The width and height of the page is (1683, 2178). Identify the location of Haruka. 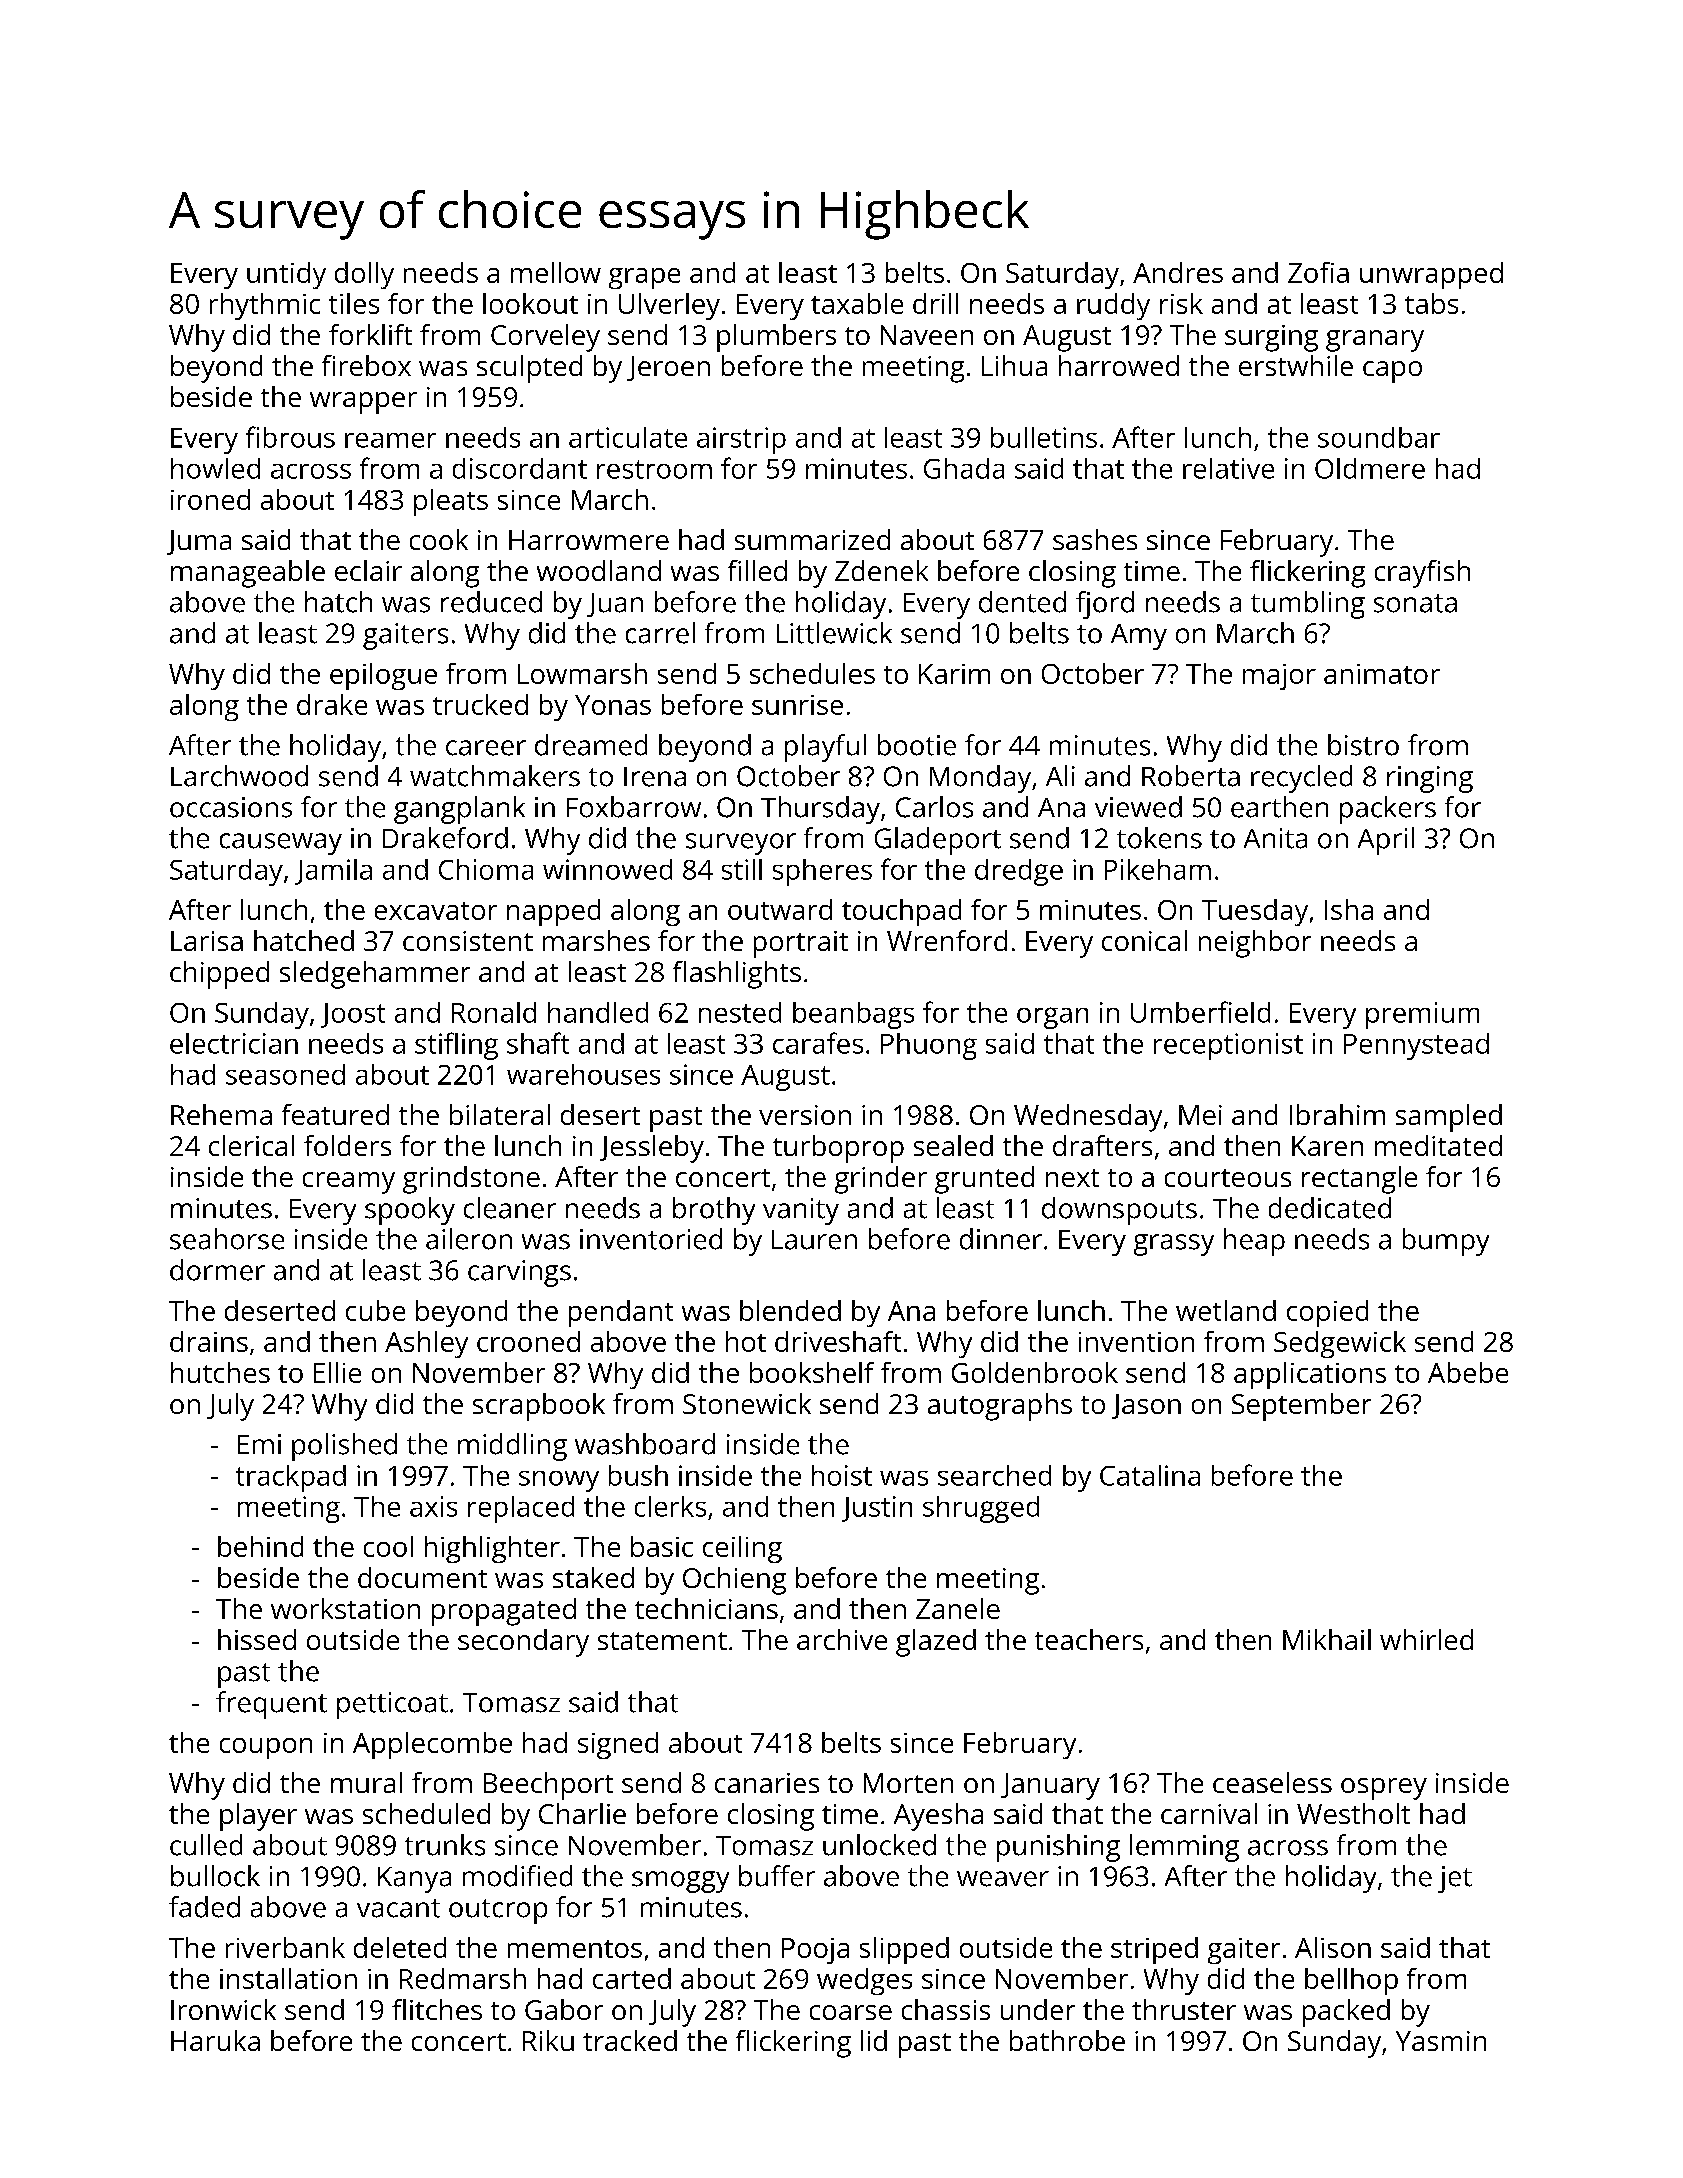
(215, 2040).
